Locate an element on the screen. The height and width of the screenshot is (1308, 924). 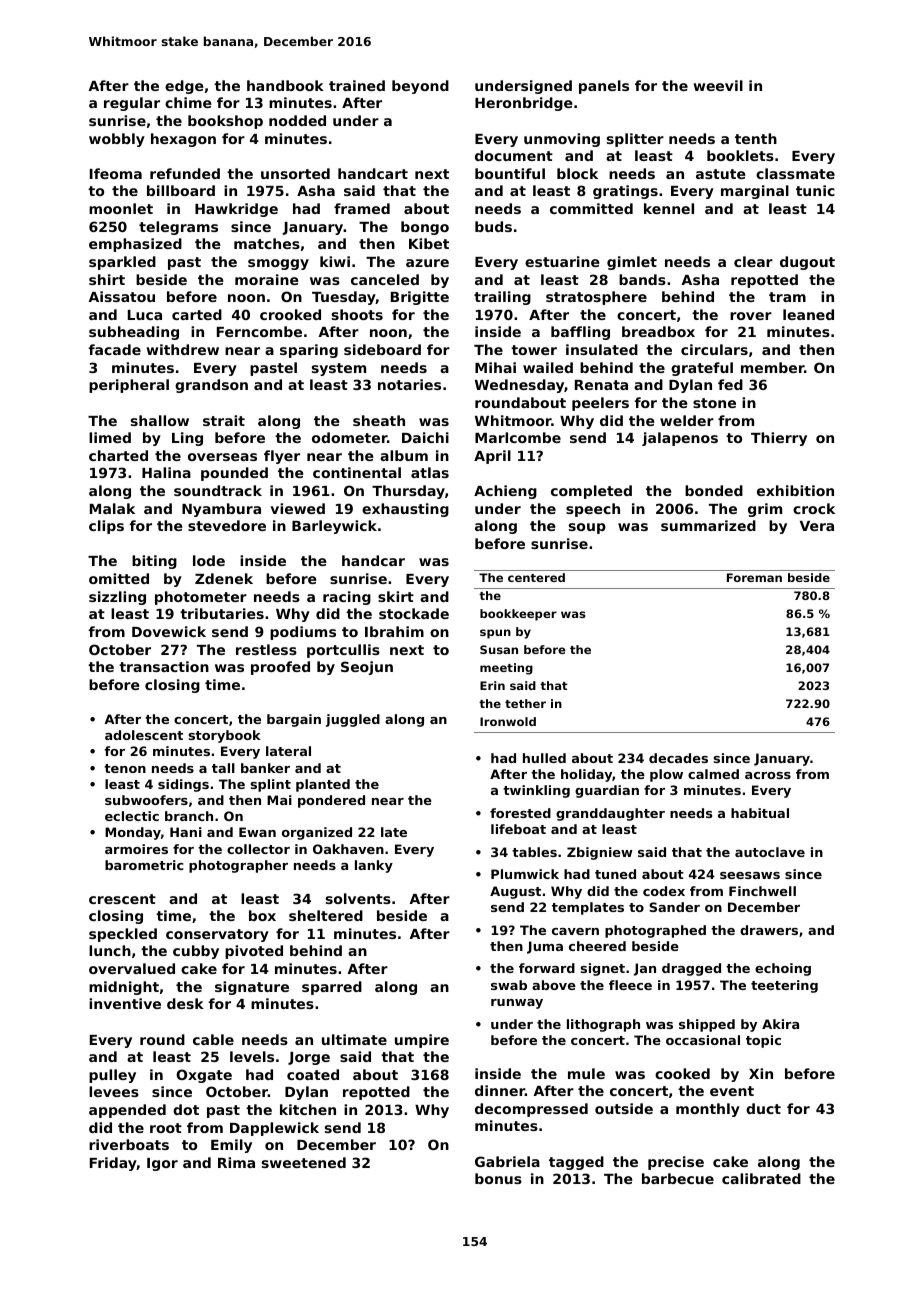
rover is located at coordinates (751, 316).
